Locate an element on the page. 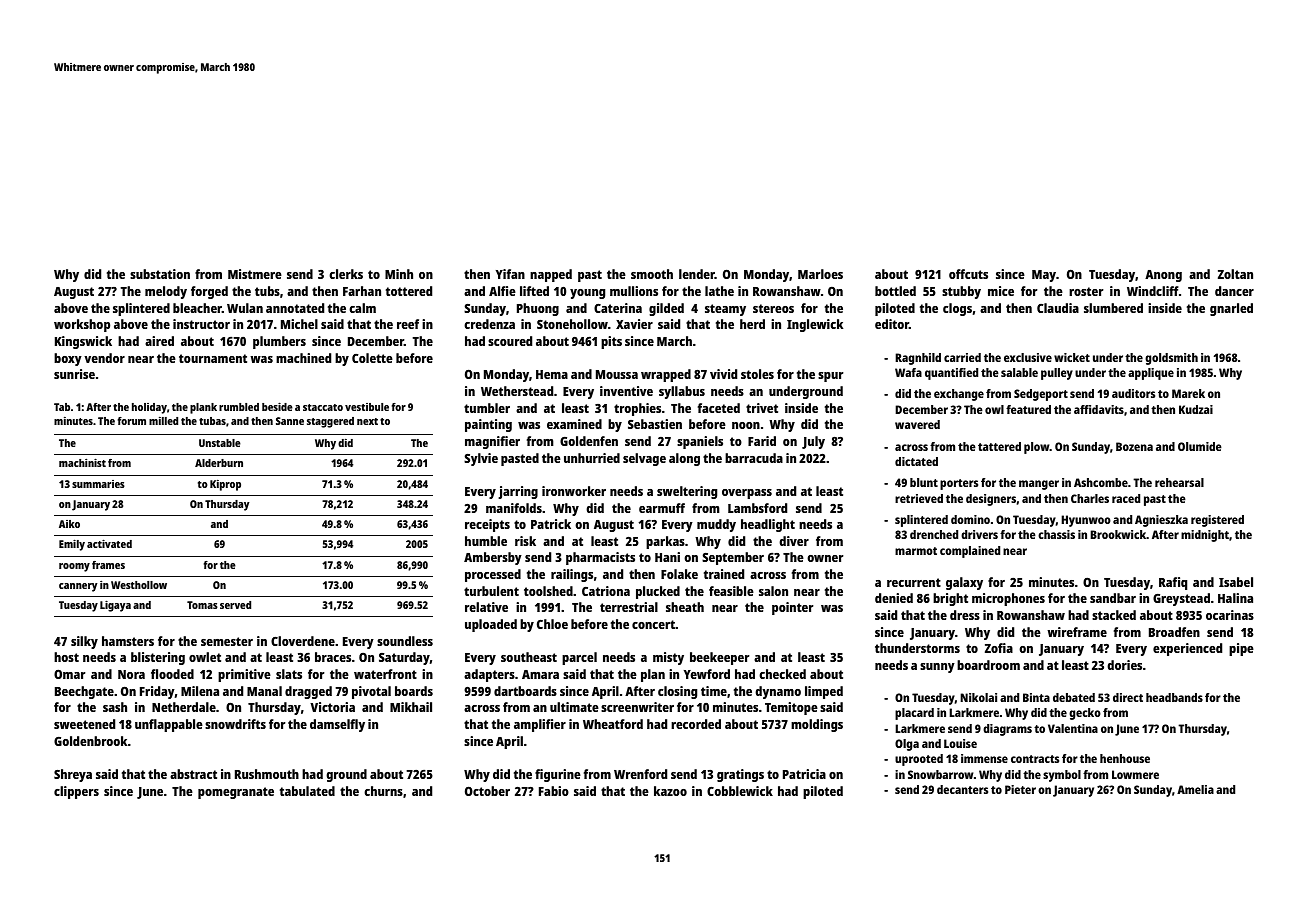 This document has width=1308, height=924. Manal is located at coordinates (264, 691).
